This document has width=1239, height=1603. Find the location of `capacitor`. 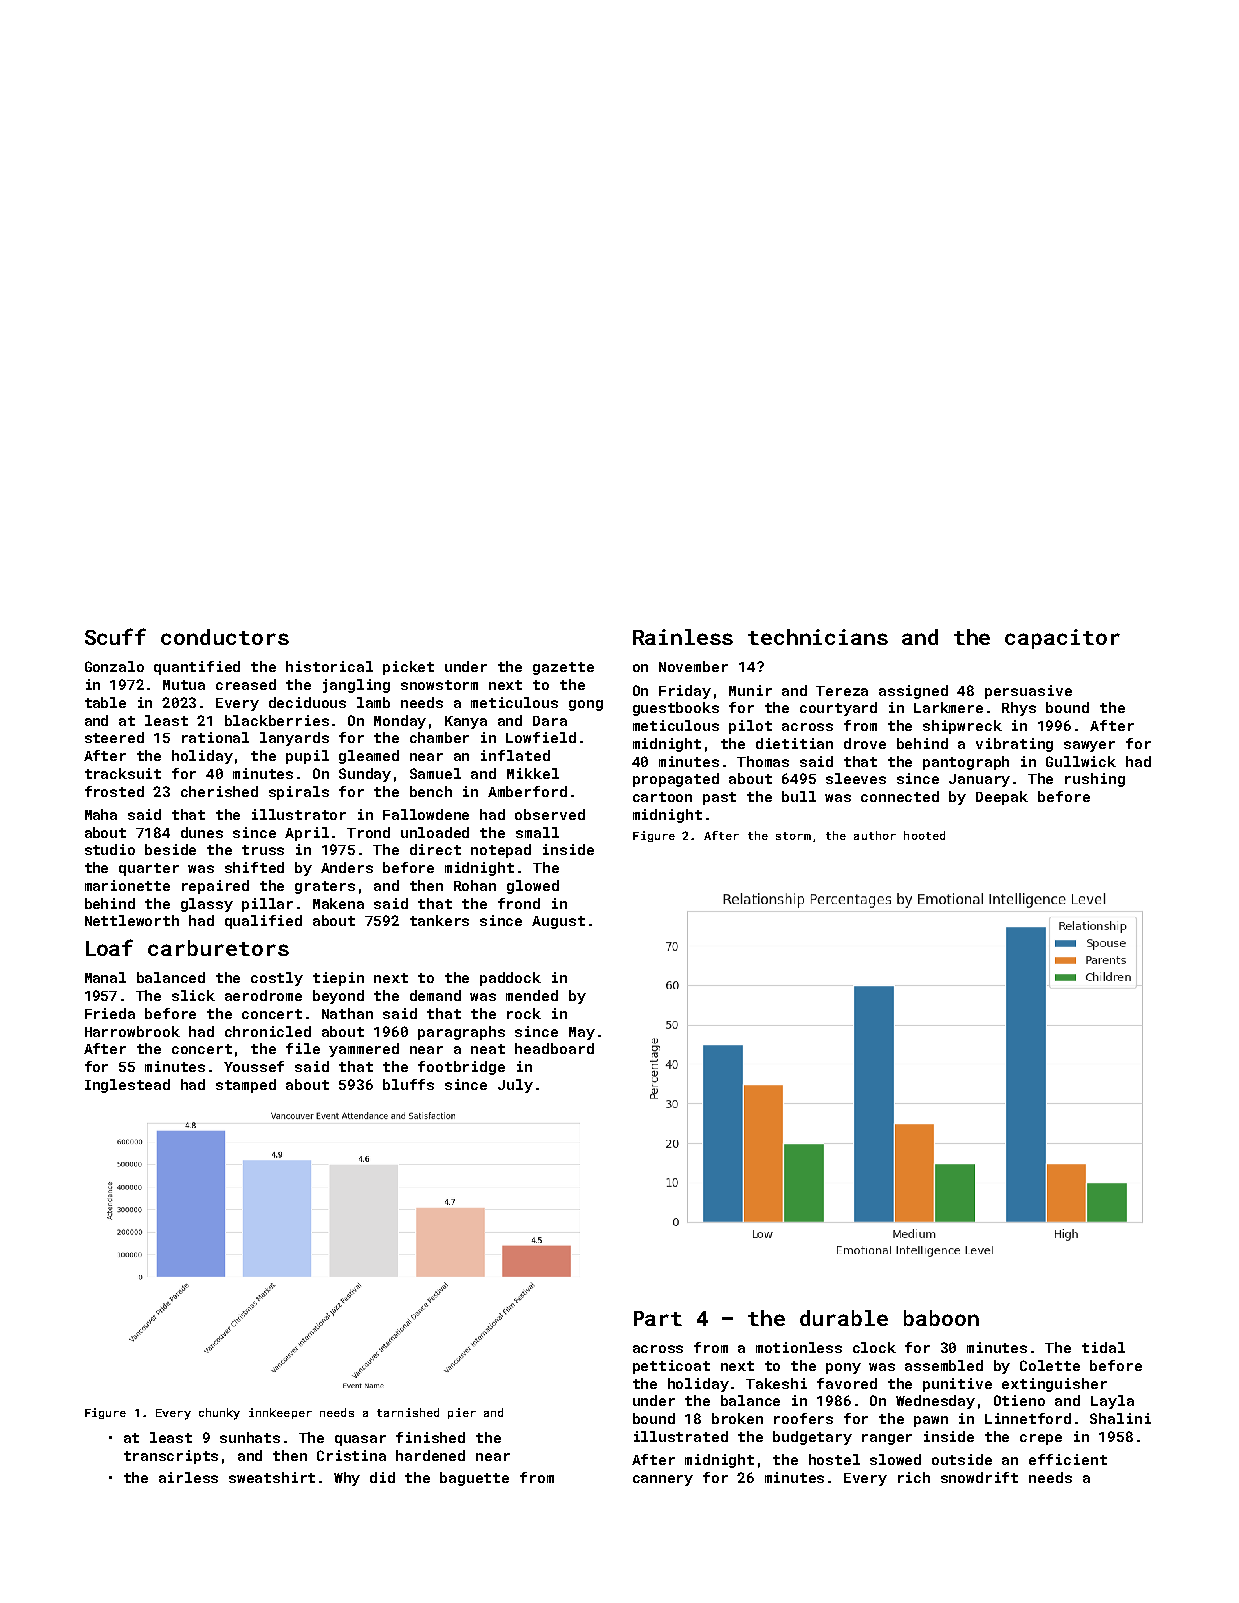

capacitor is located at coordinates (1062, 639).
